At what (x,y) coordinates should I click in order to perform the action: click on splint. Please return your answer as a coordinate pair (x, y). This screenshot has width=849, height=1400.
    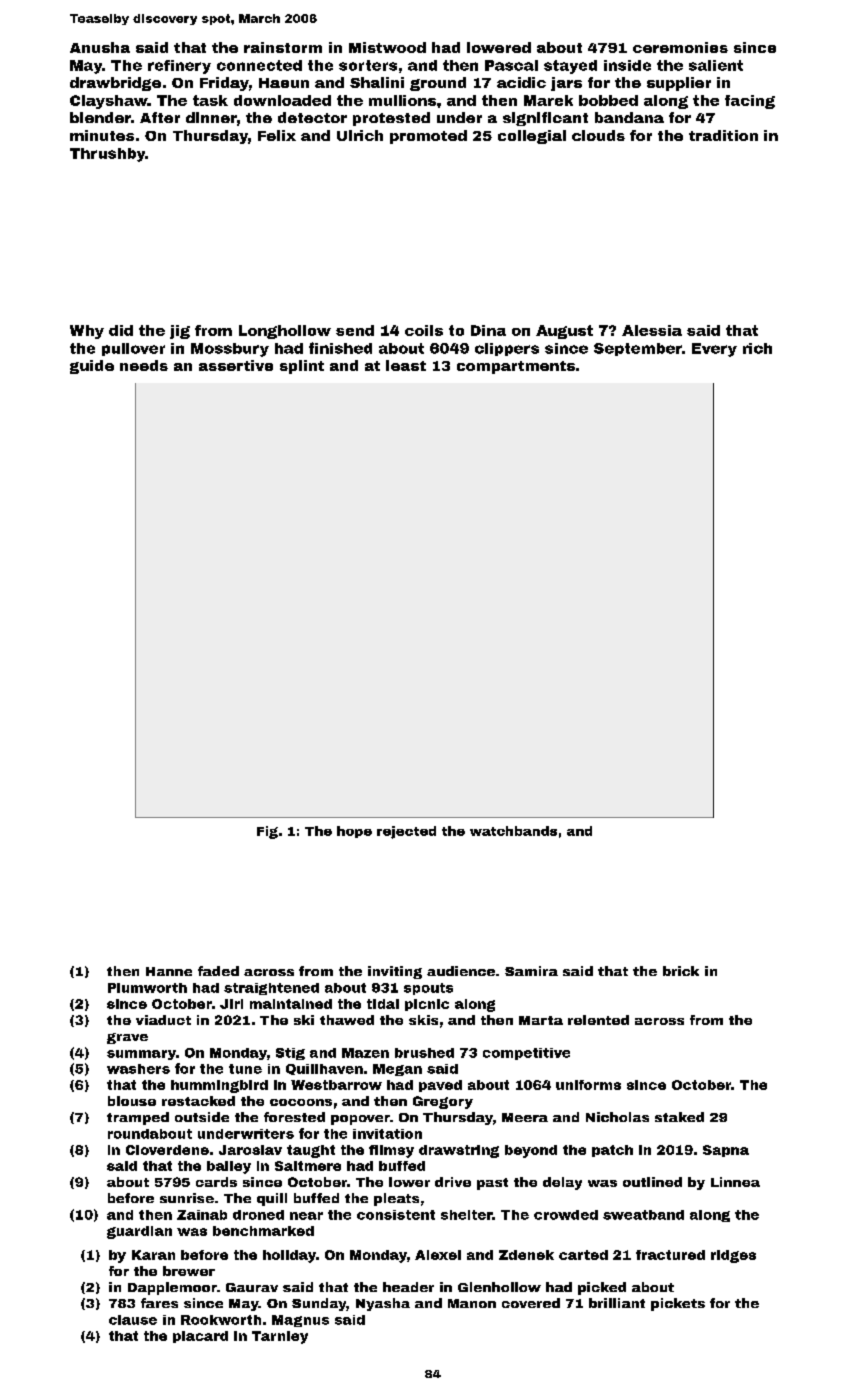
    Looking at the image, I should click on (302, 367).
